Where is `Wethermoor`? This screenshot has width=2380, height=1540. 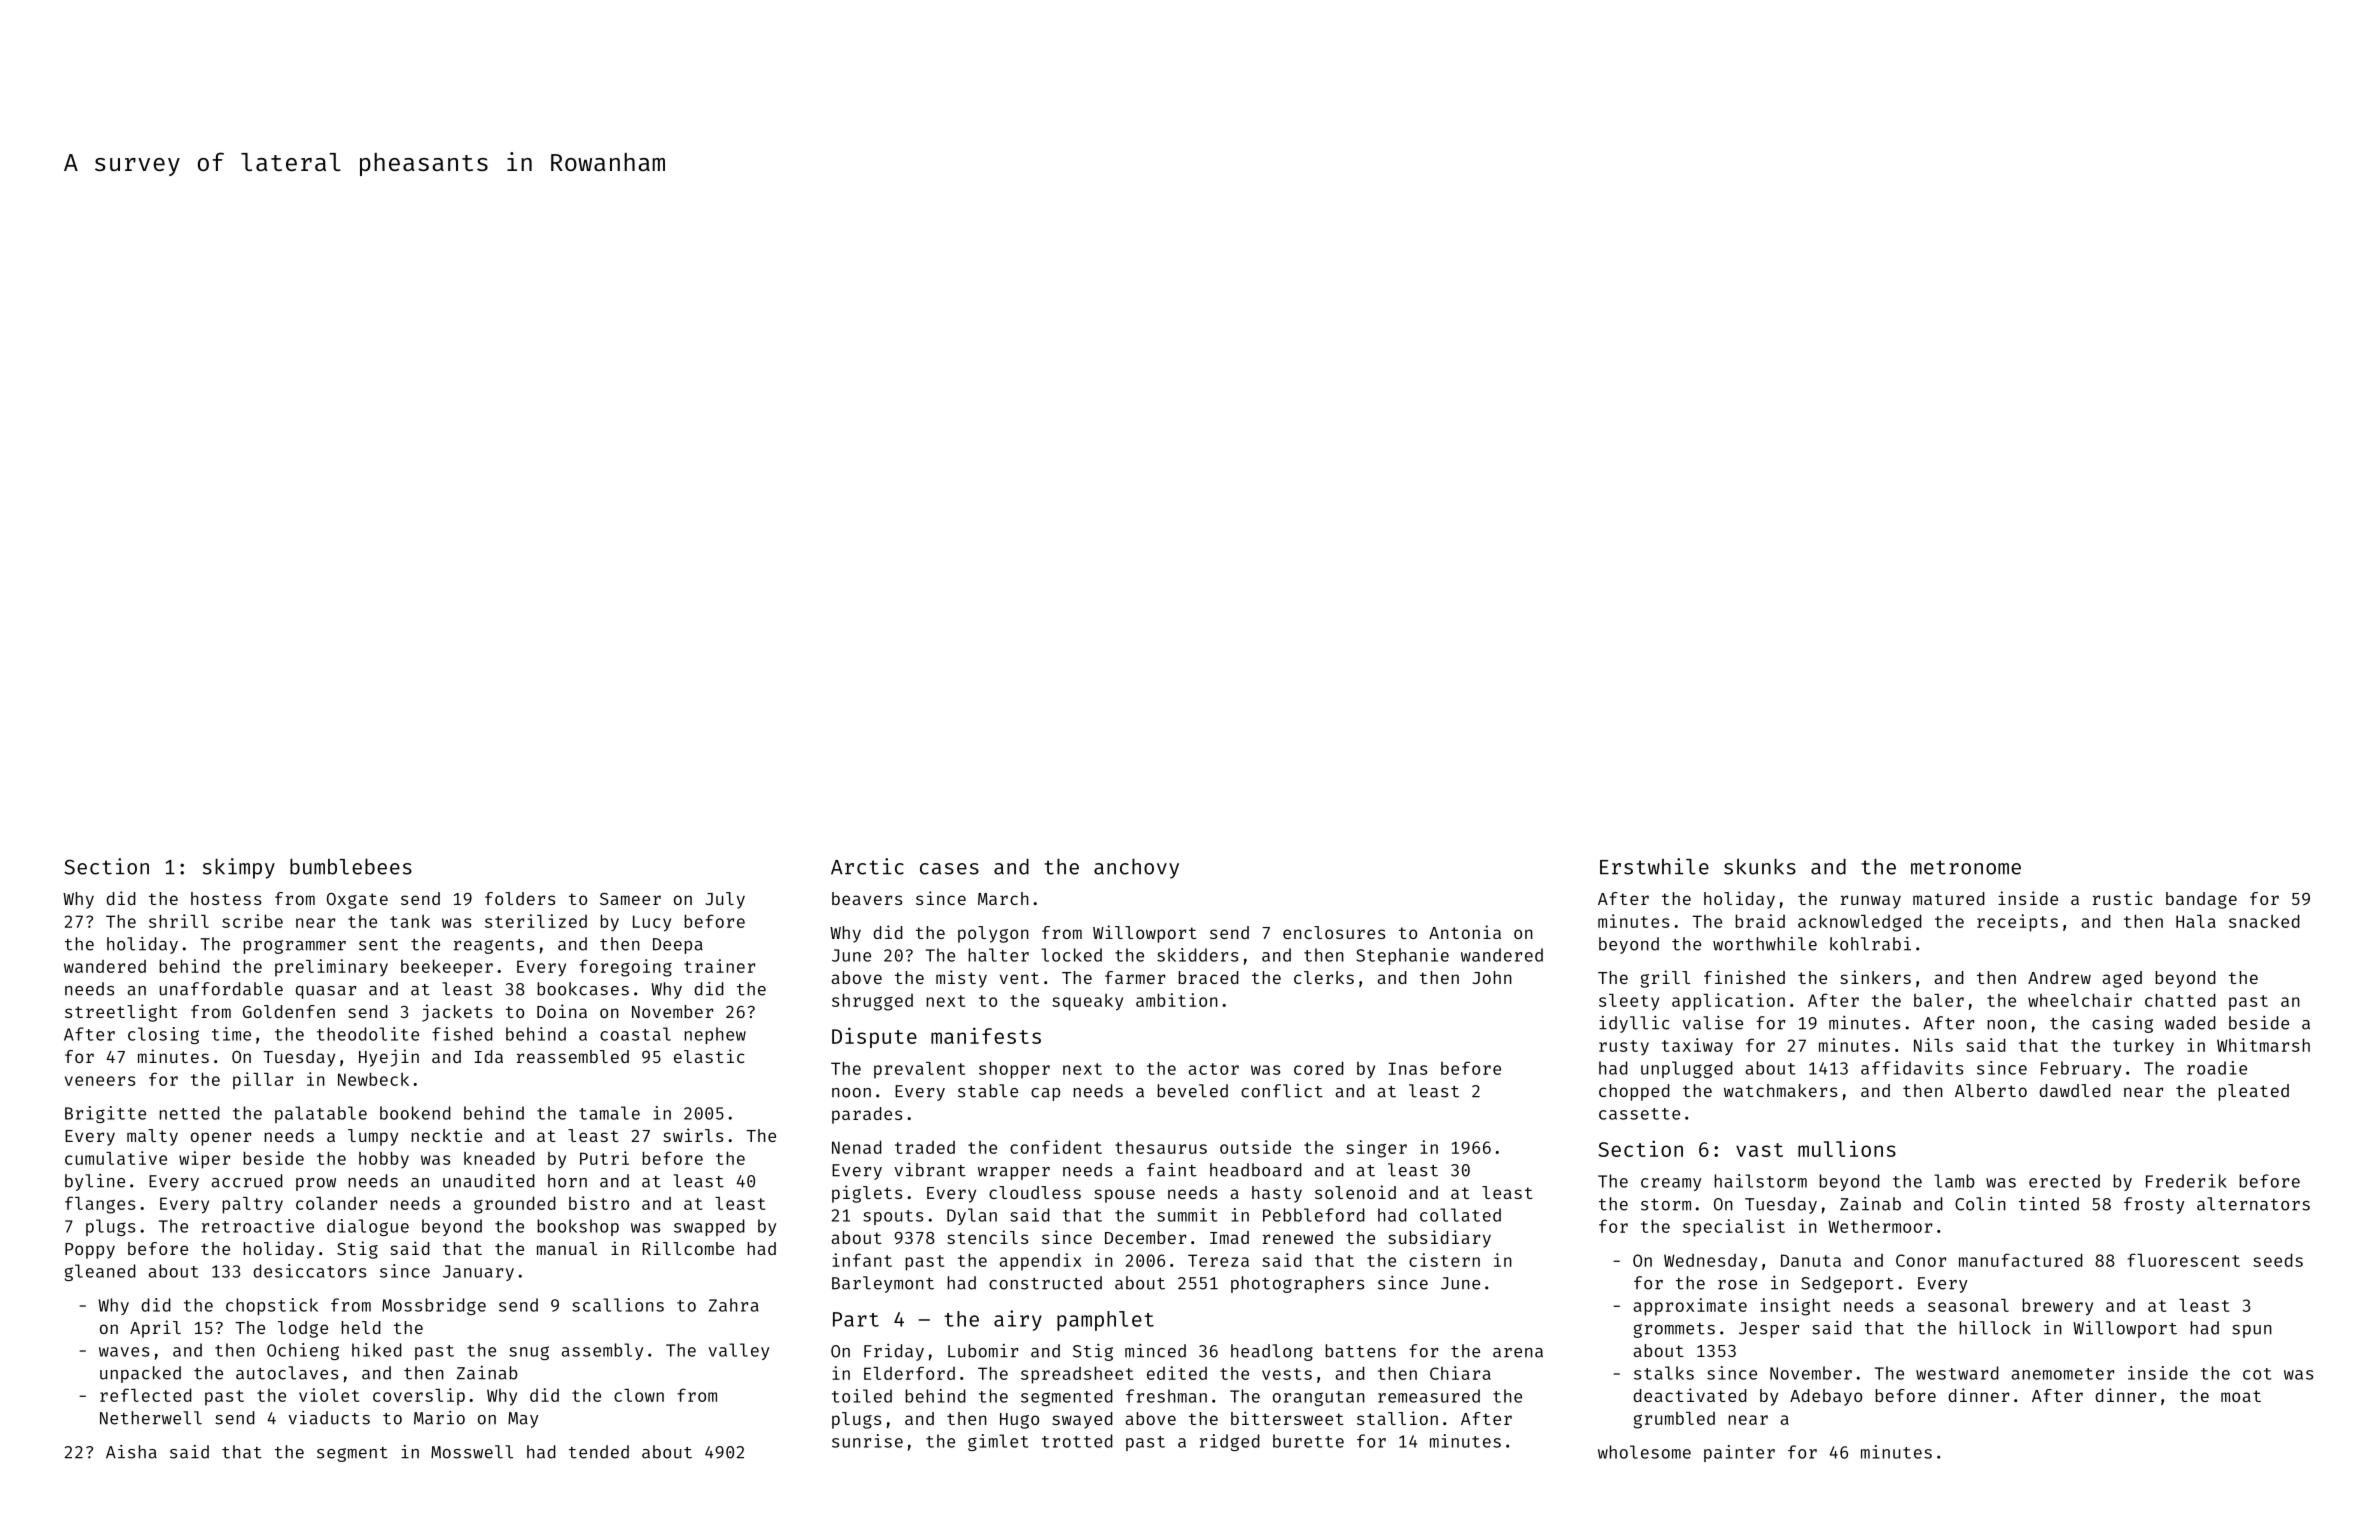
Wethermoor is located at coordinates (1880, 1226).
